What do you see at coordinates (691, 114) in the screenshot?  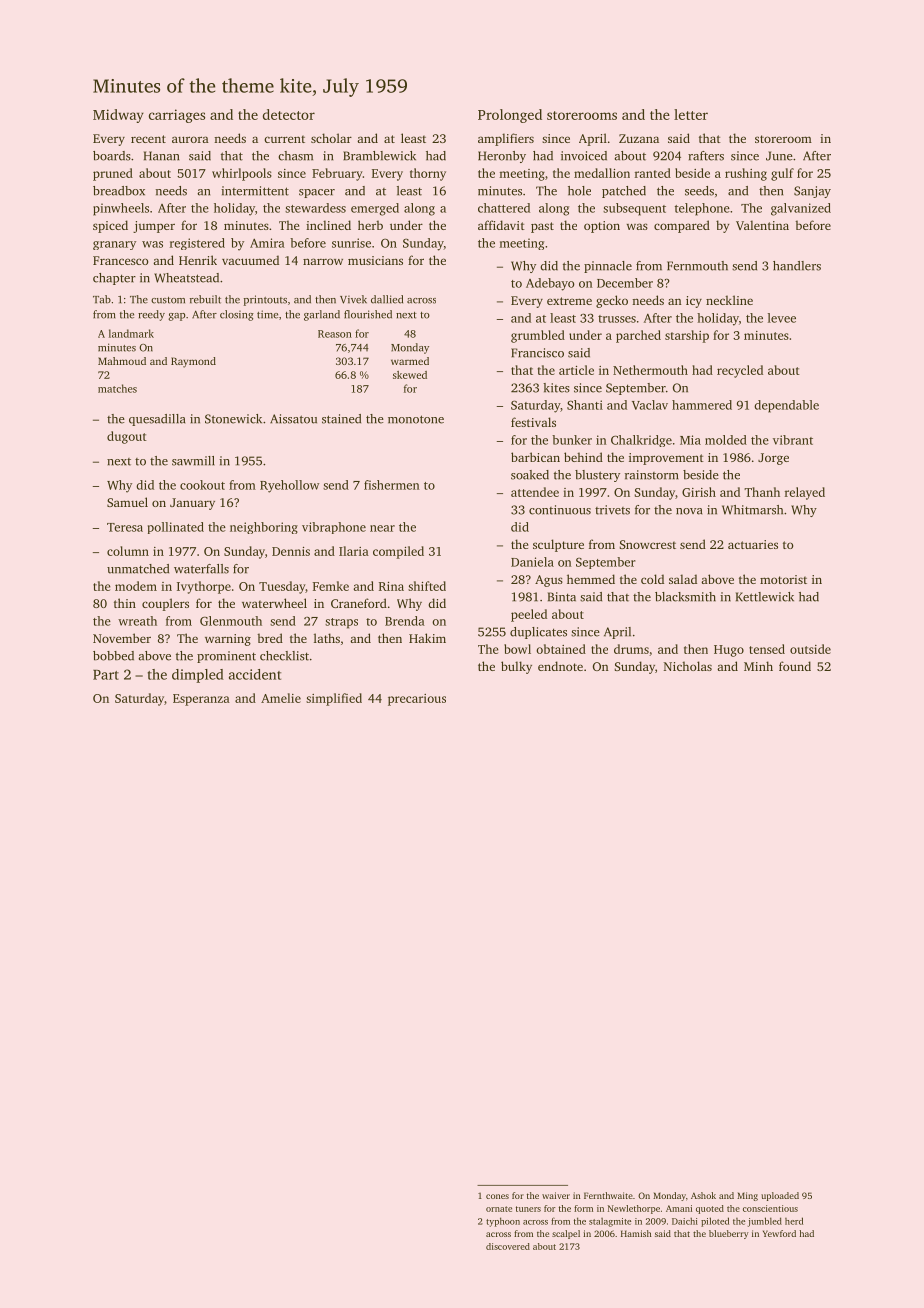 I see `letter` at bounding box center [691, 114].
